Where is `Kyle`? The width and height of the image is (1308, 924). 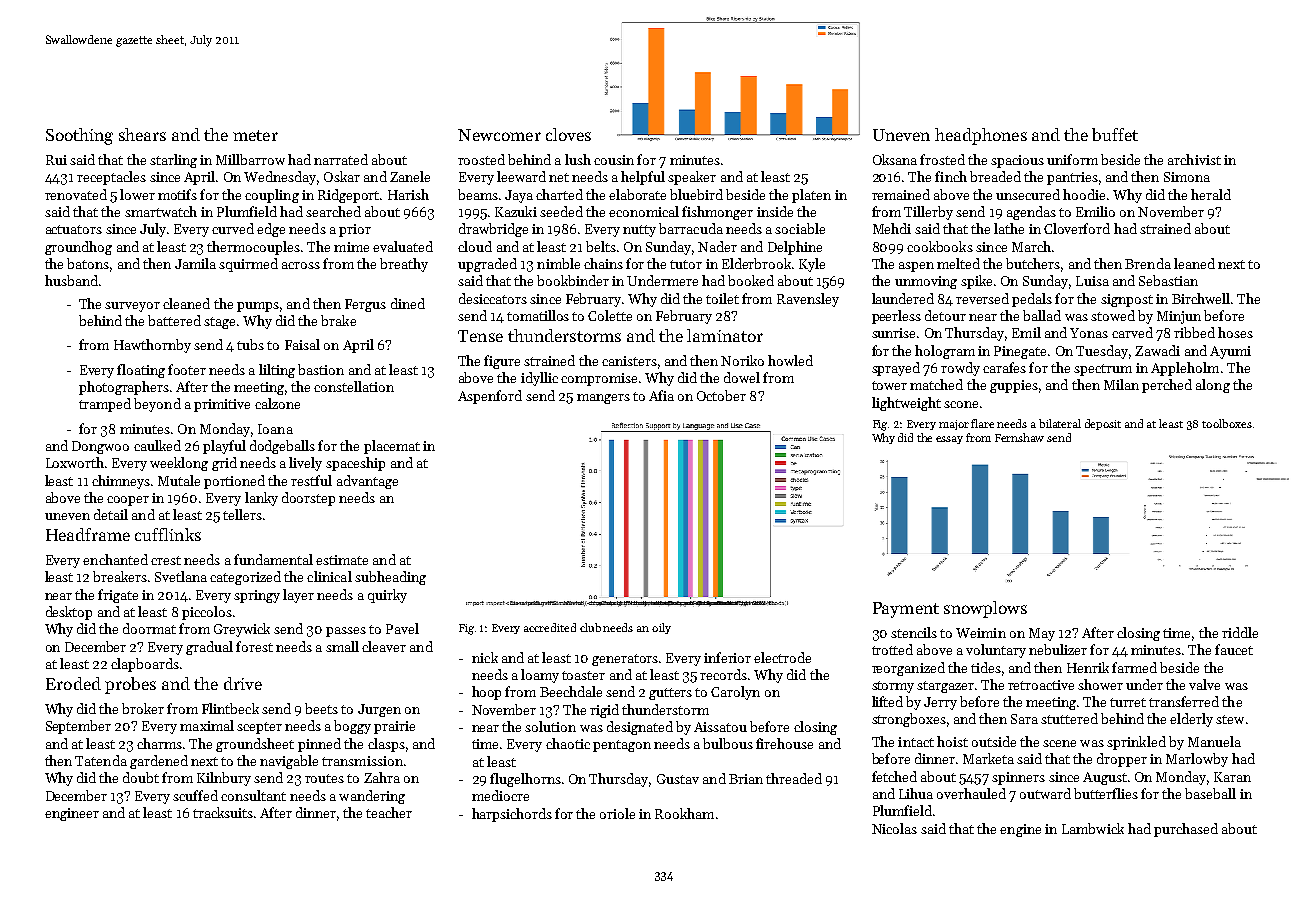
Kyle is located at coordinates (812, 265).
